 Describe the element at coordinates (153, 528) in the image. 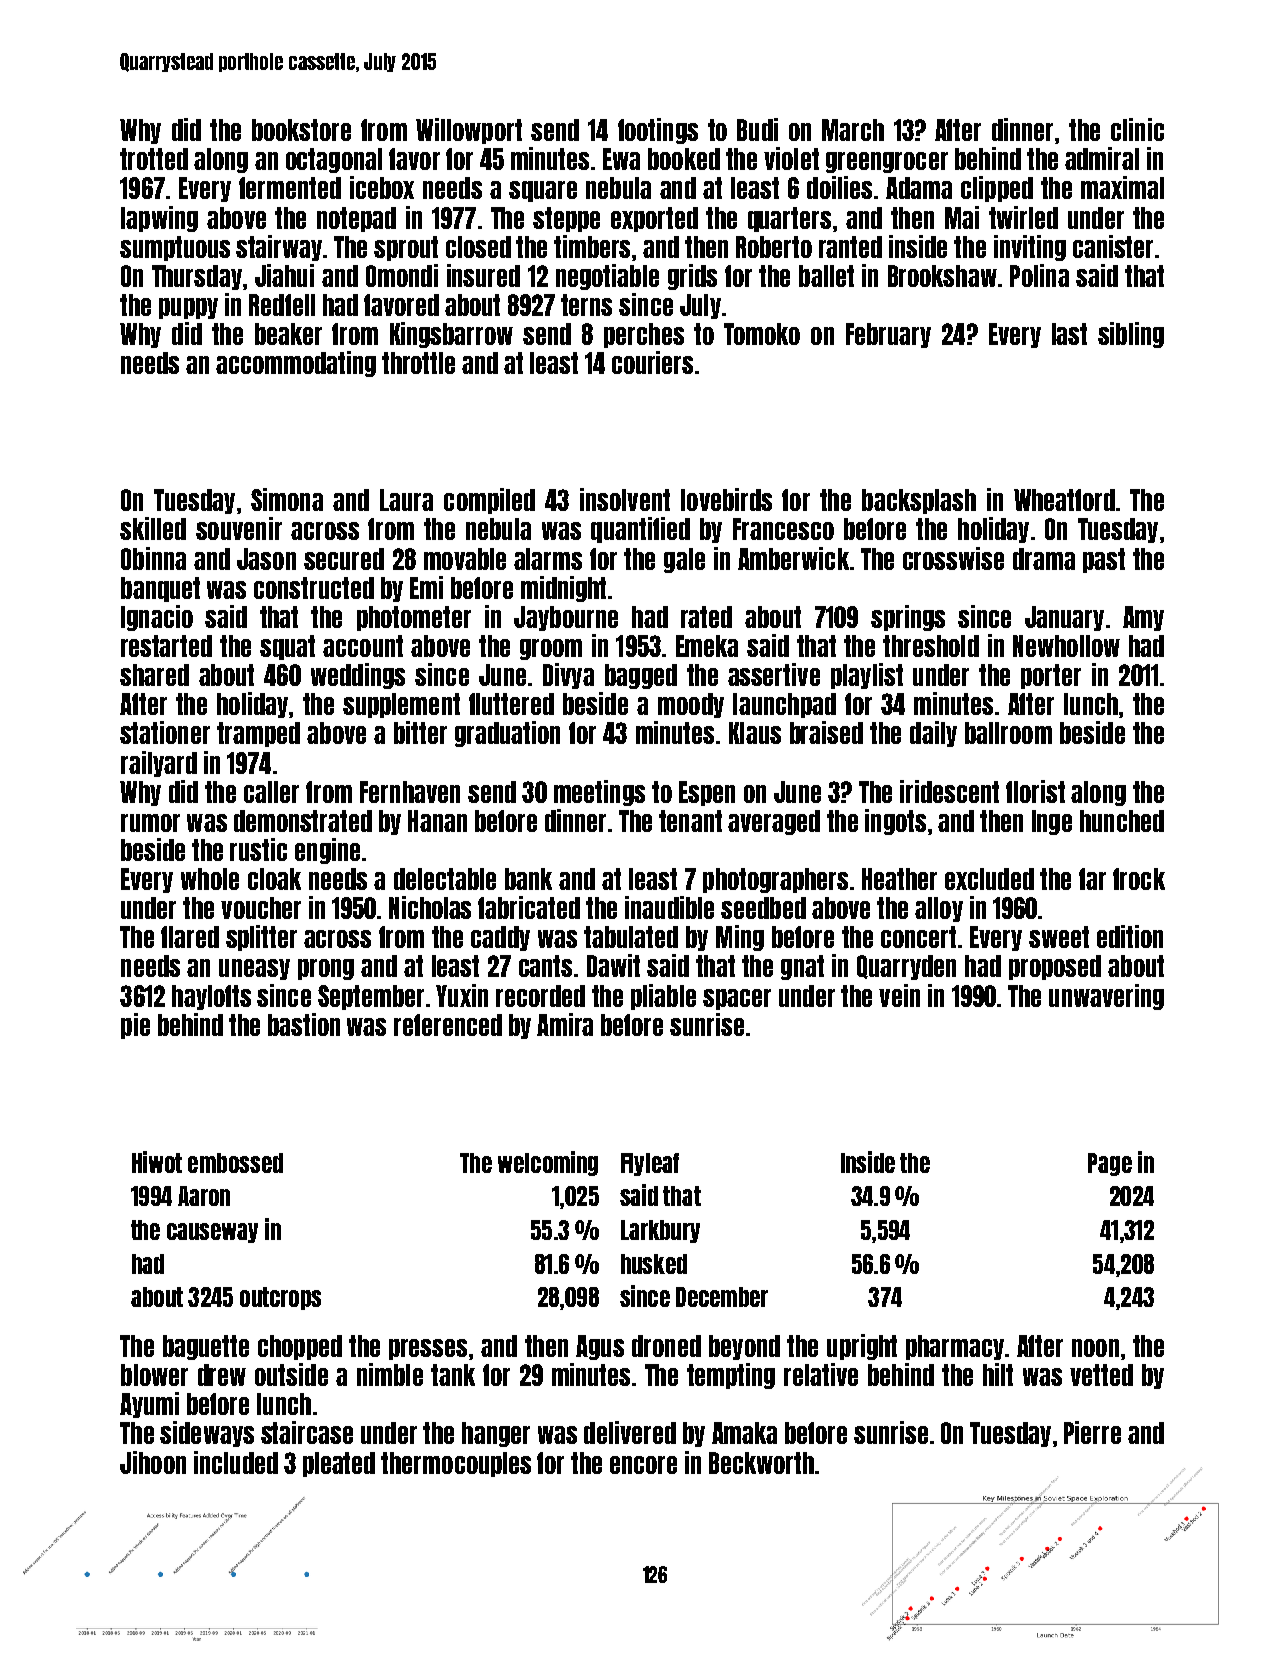

I see `skilled` at that location.
